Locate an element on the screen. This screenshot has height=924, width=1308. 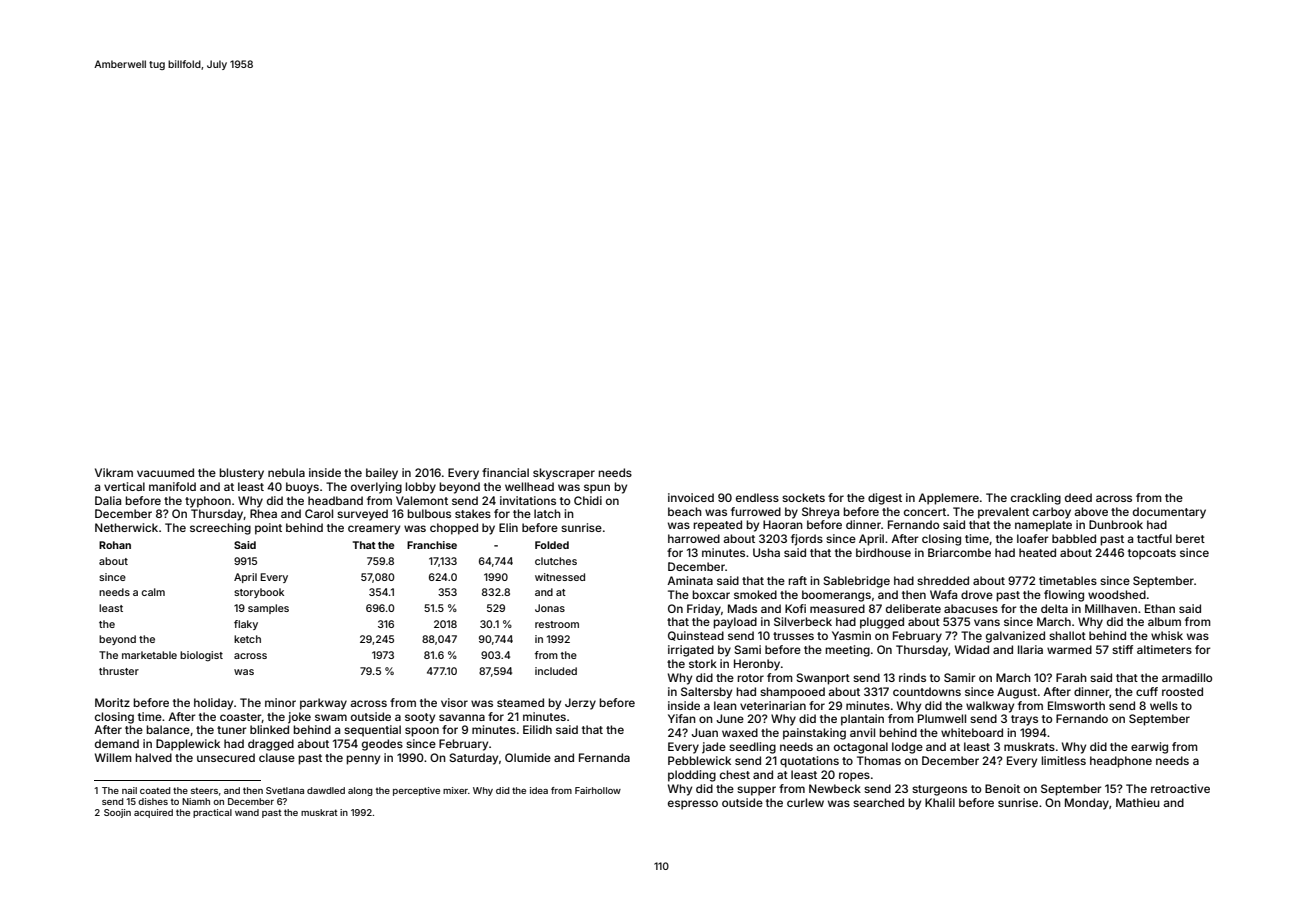
bailey is located at coordinates (382, 474).
